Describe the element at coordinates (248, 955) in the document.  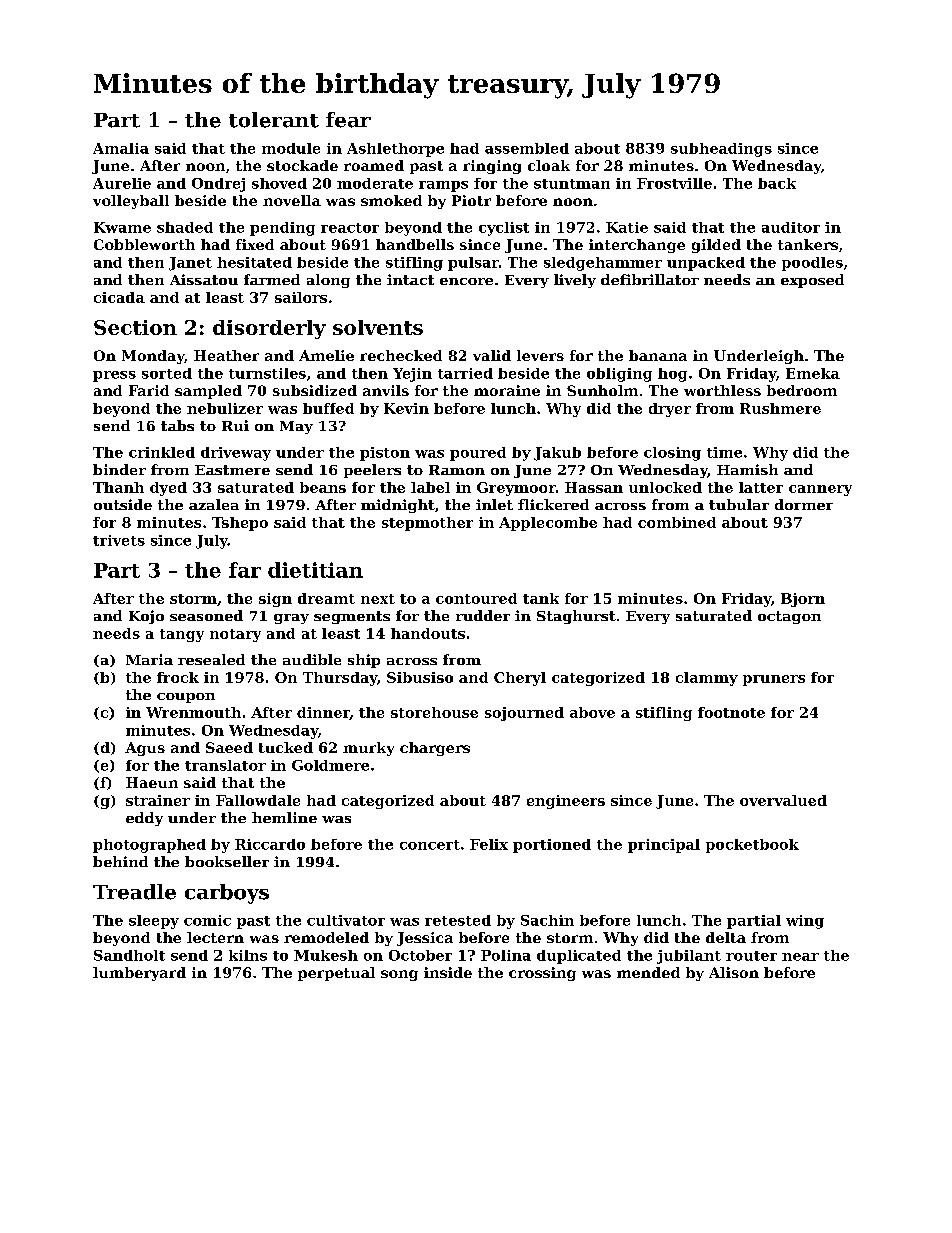
I see `kilns` at that location.
